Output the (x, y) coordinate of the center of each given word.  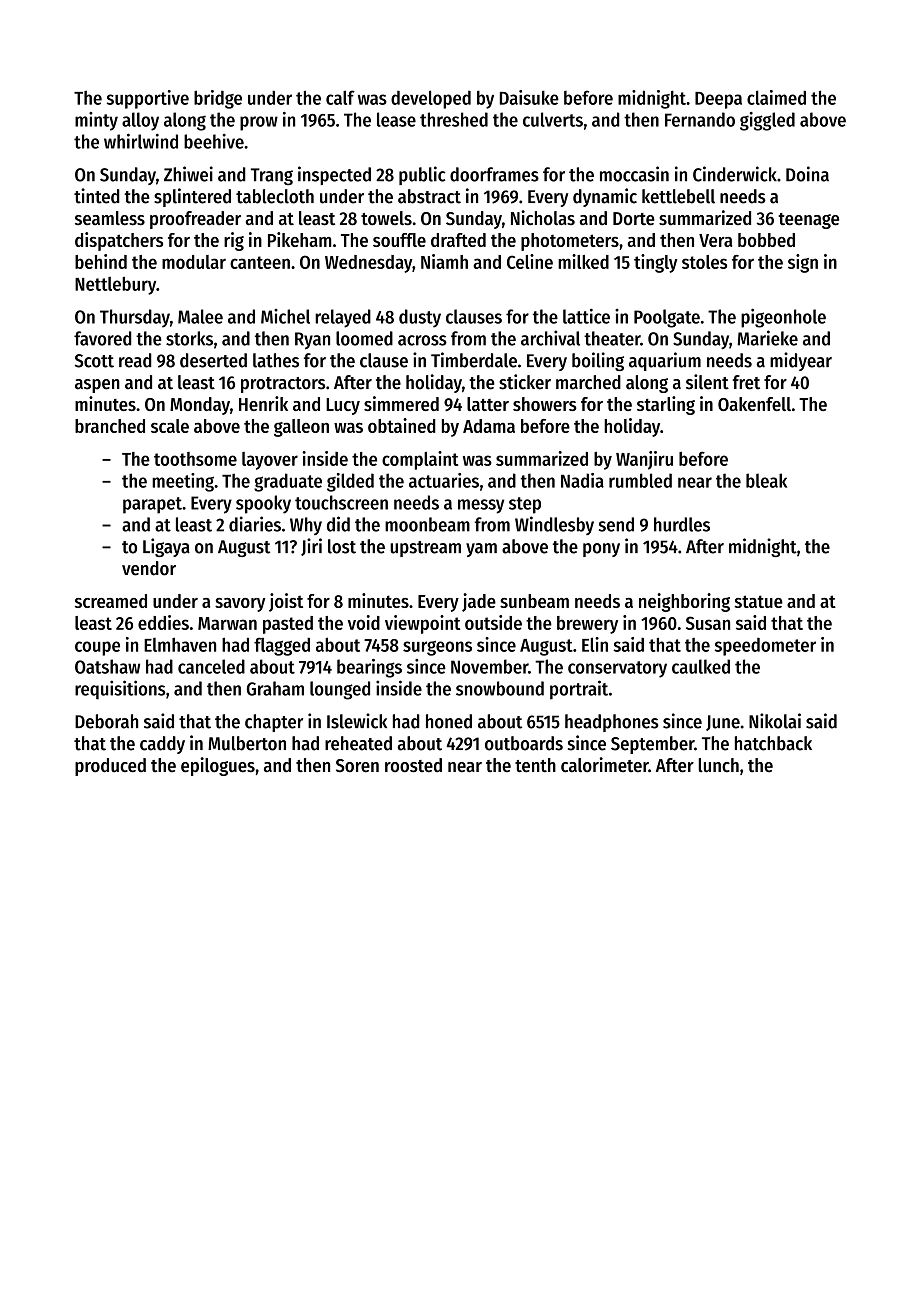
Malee (200, 316)
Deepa (718, 100)
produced (110, 767)
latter (488, 404)
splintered (192, 197)
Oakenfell (754, 404)
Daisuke (529, 97)
